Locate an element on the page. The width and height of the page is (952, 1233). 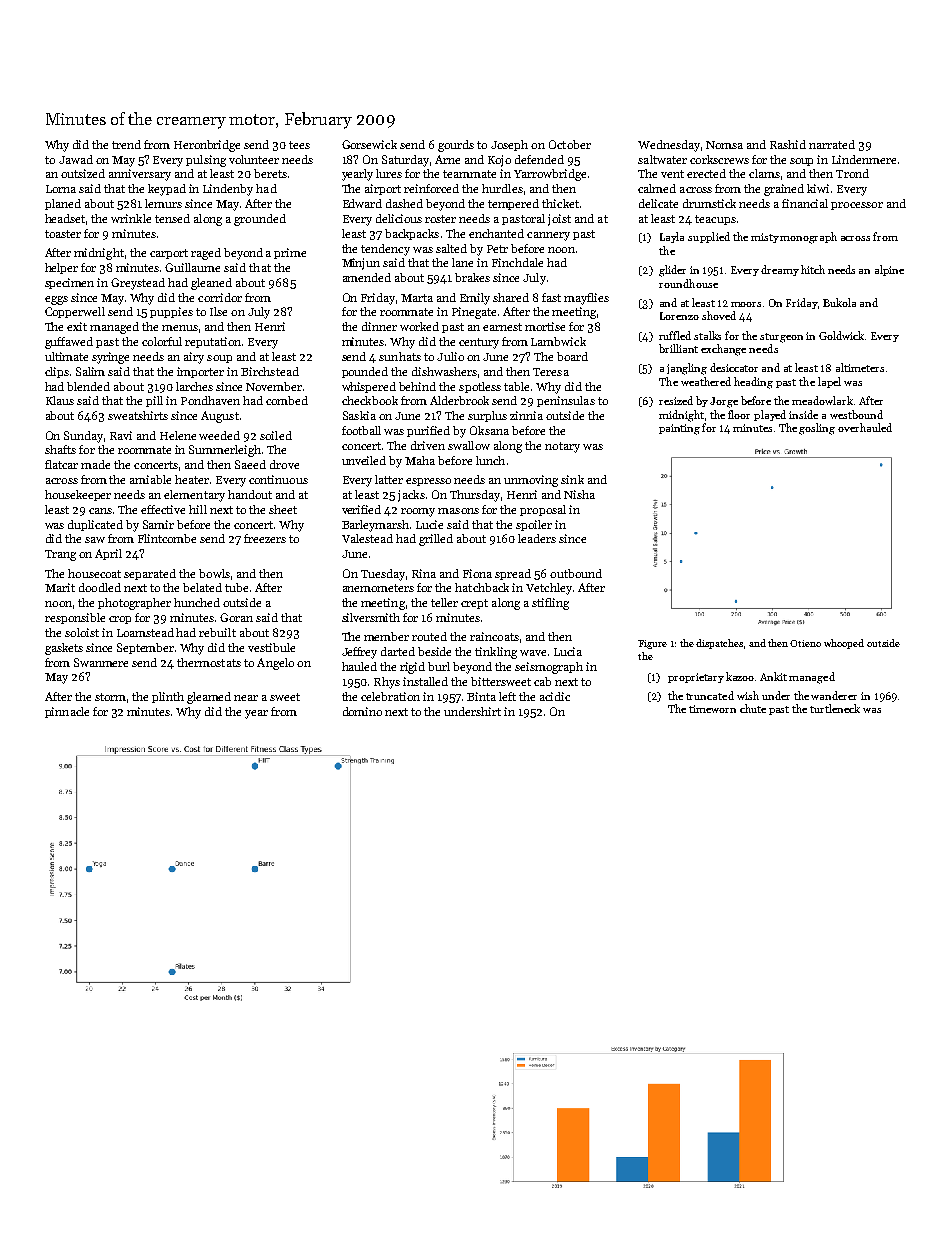
Klaus is located at coordinates (60, 400).
